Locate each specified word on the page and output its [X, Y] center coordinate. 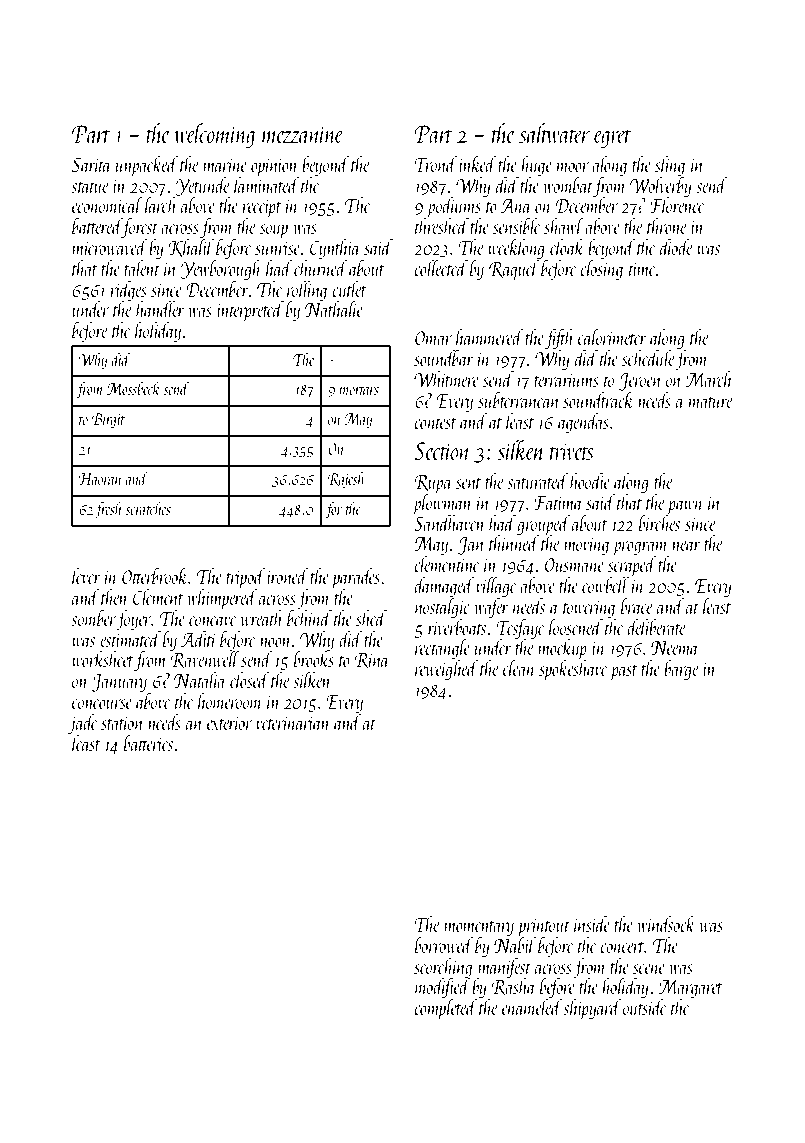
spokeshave [573, 670]
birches [659, 523]
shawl [564, 226]
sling [670, 166]
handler [160, 309]
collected [441, 268]
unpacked [147, 166]
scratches [148, 508]
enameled [532, 1007]
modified [443, 988]
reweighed [446, 670]
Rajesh [346, 480]
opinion [274, 167]
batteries [148, 743]
